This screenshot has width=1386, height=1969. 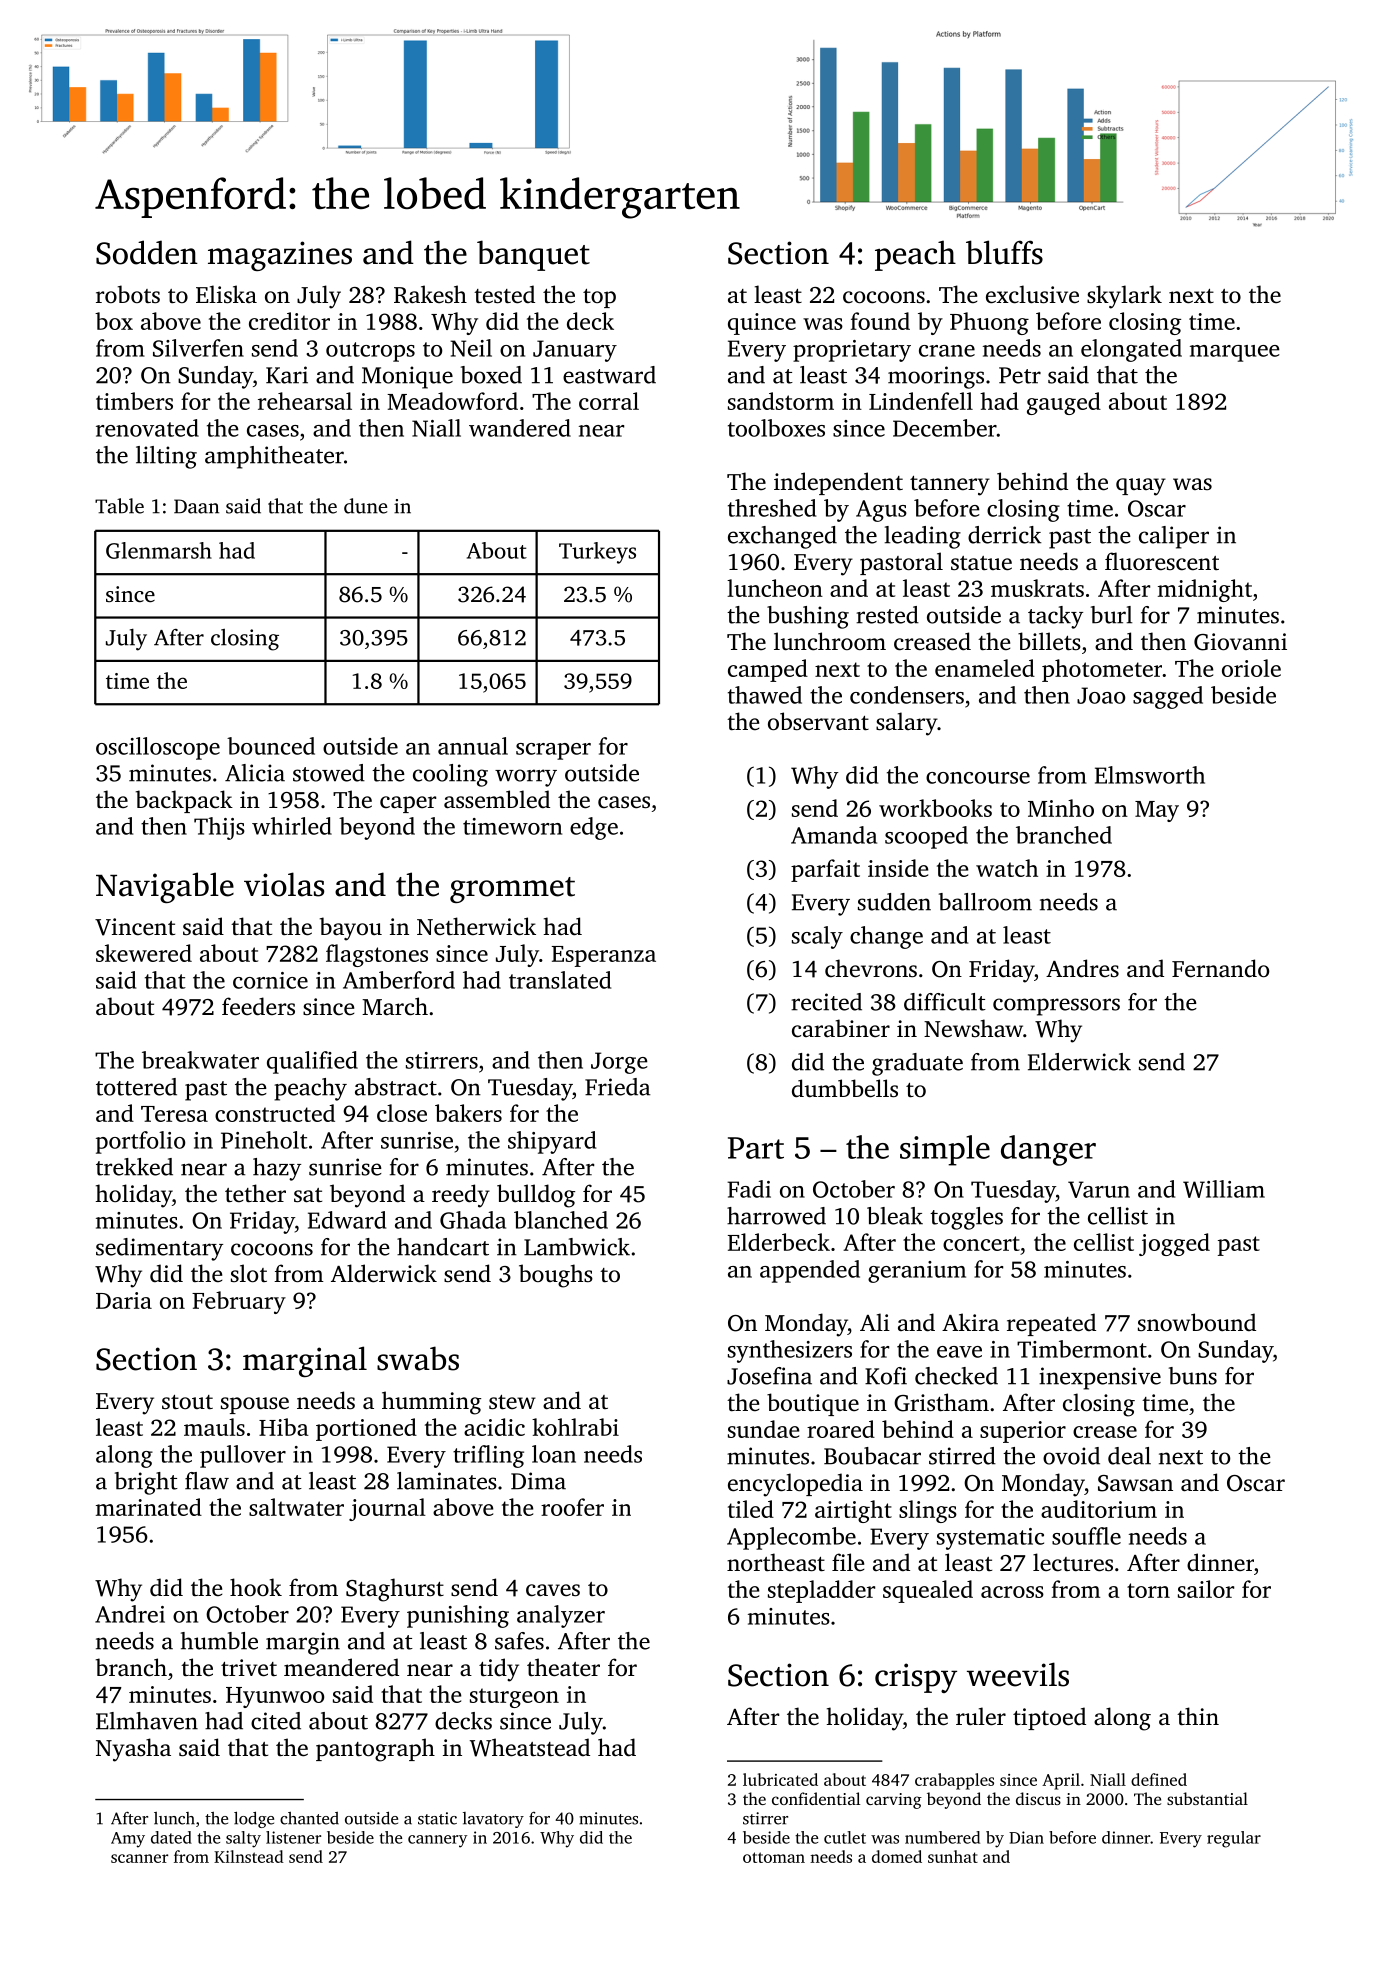 What do you see at coordinates (1099, 1189) in the screenshot?
I see `Varun` at bounding box center [1099, 1189].
